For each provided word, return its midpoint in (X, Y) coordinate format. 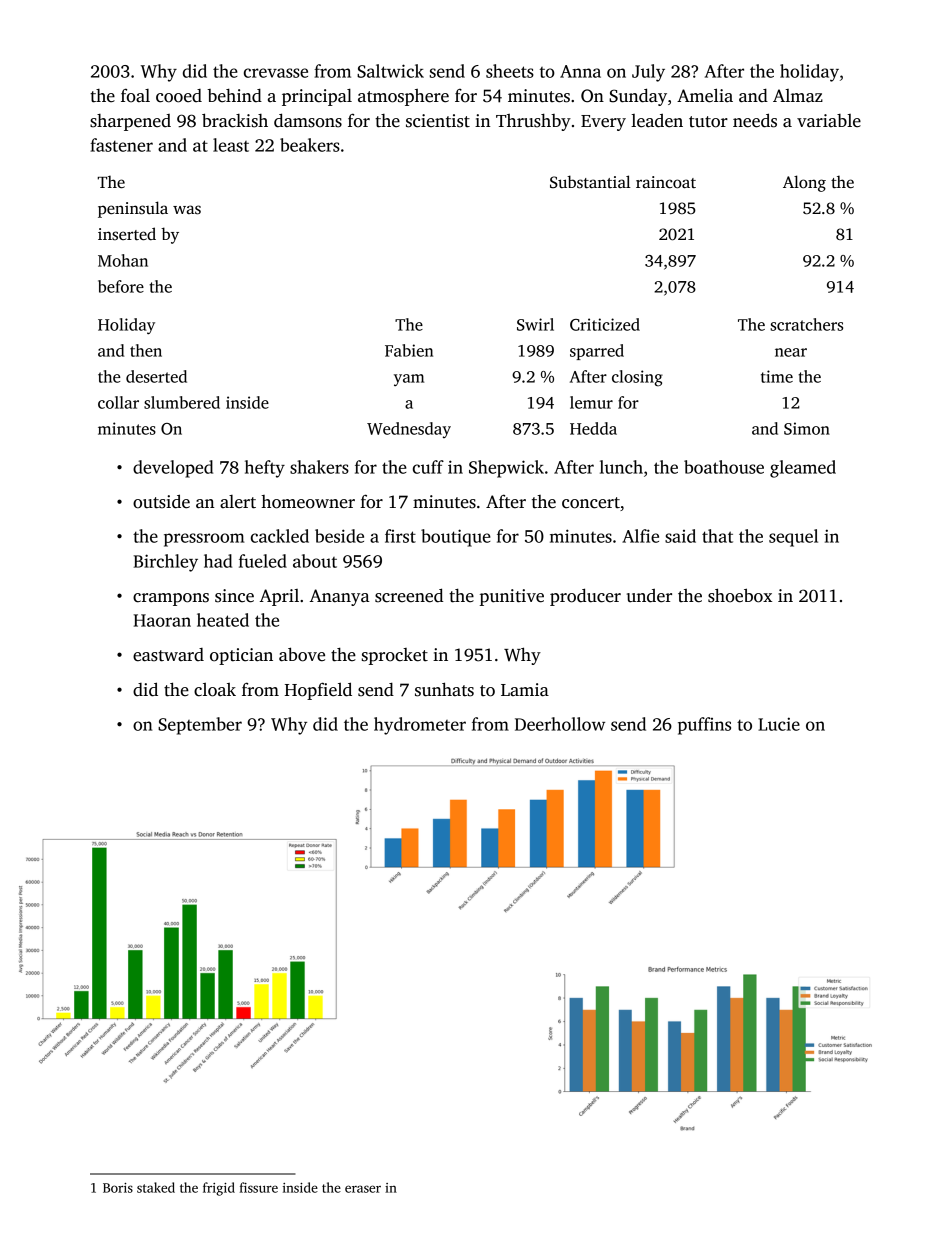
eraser (363, 1189)
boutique (456, 538)
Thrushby (533, 122)
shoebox (740, 595)
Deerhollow (560, 724)
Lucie (779, 724)
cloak (215, 690)
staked (156, 1187)
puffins (704, 726)
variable (829, 121)
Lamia (525, 690)
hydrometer (420, 726)
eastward (168, 655)
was (187, 210)
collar (118, 402)
